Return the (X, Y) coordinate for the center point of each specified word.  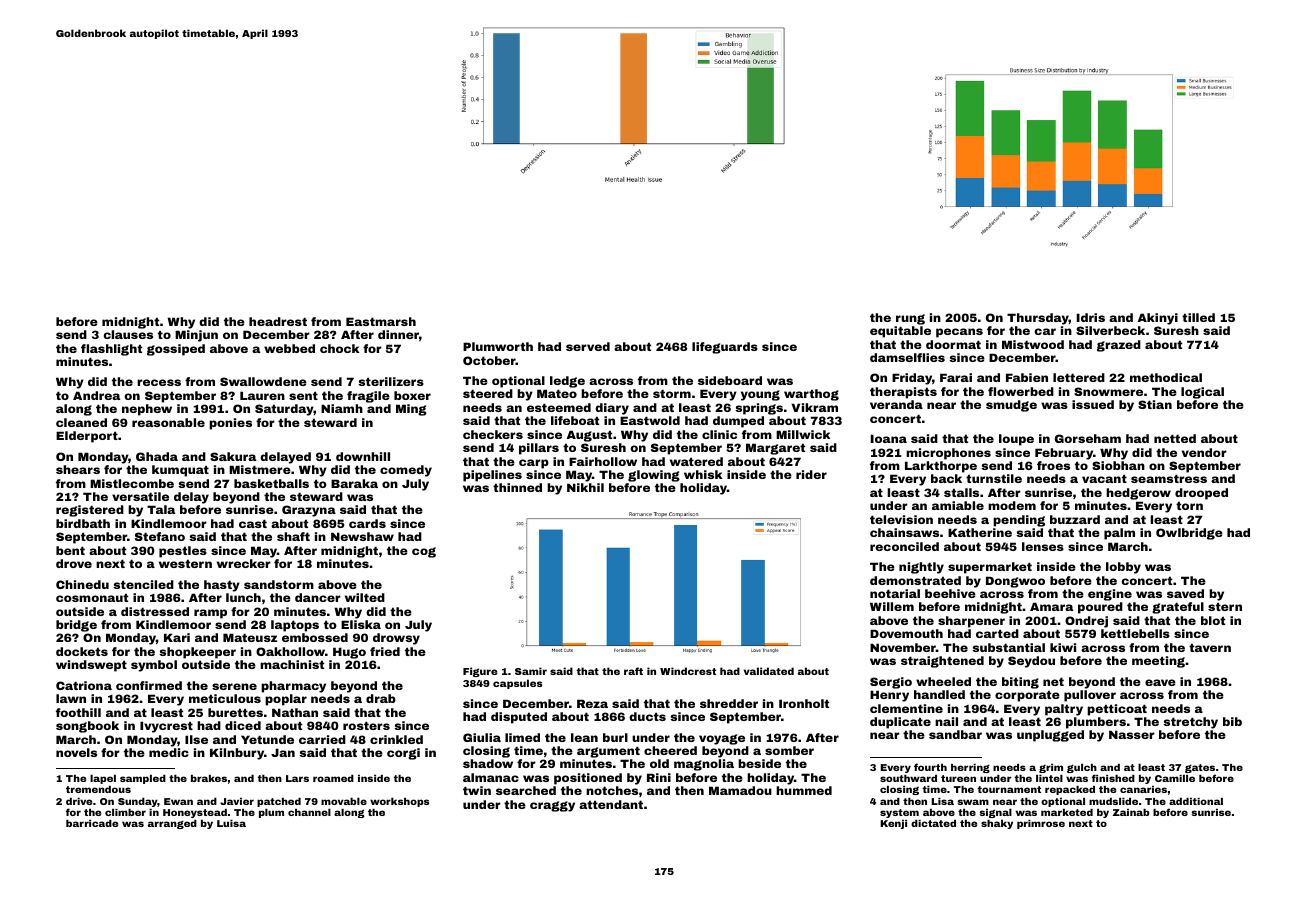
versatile (140, 496)
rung (910, 319)
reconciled (904, 546)
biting (1020, 683)
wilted (365, 597)
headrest (278, 321)
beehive (950, 593)
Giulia (482, 737)
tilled (1198, 317)
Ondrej (1086, 622)
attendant (611, 804)
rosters (366, 725)
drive (79, 801)
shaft (293, 536)
